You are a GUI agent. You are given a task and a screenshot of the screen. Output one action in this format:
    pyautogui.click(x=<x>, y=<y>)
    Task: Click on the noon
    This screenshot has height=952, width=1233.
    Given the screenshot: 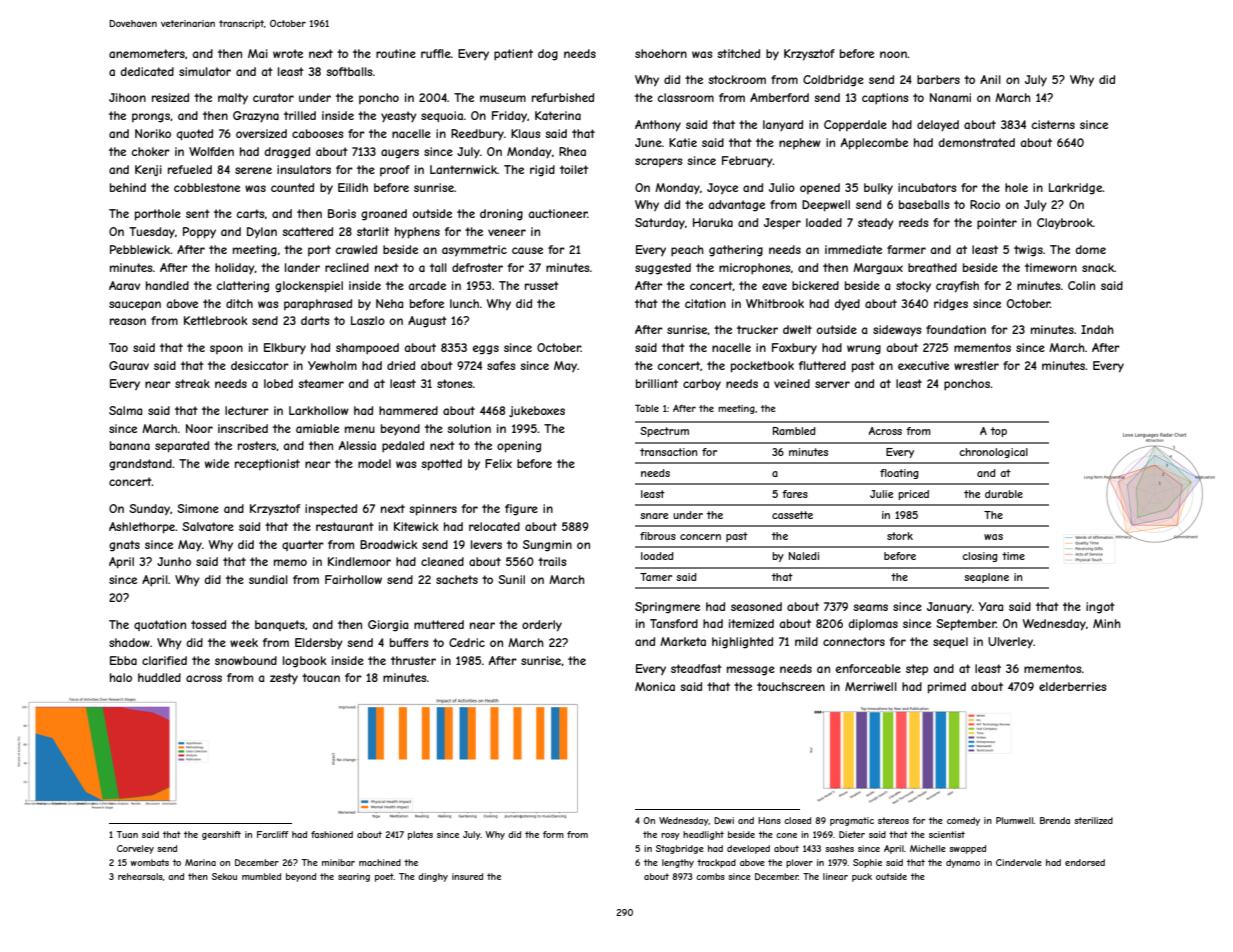 What is the action you would take?
    pyautogui.click(x=893, y=54)
